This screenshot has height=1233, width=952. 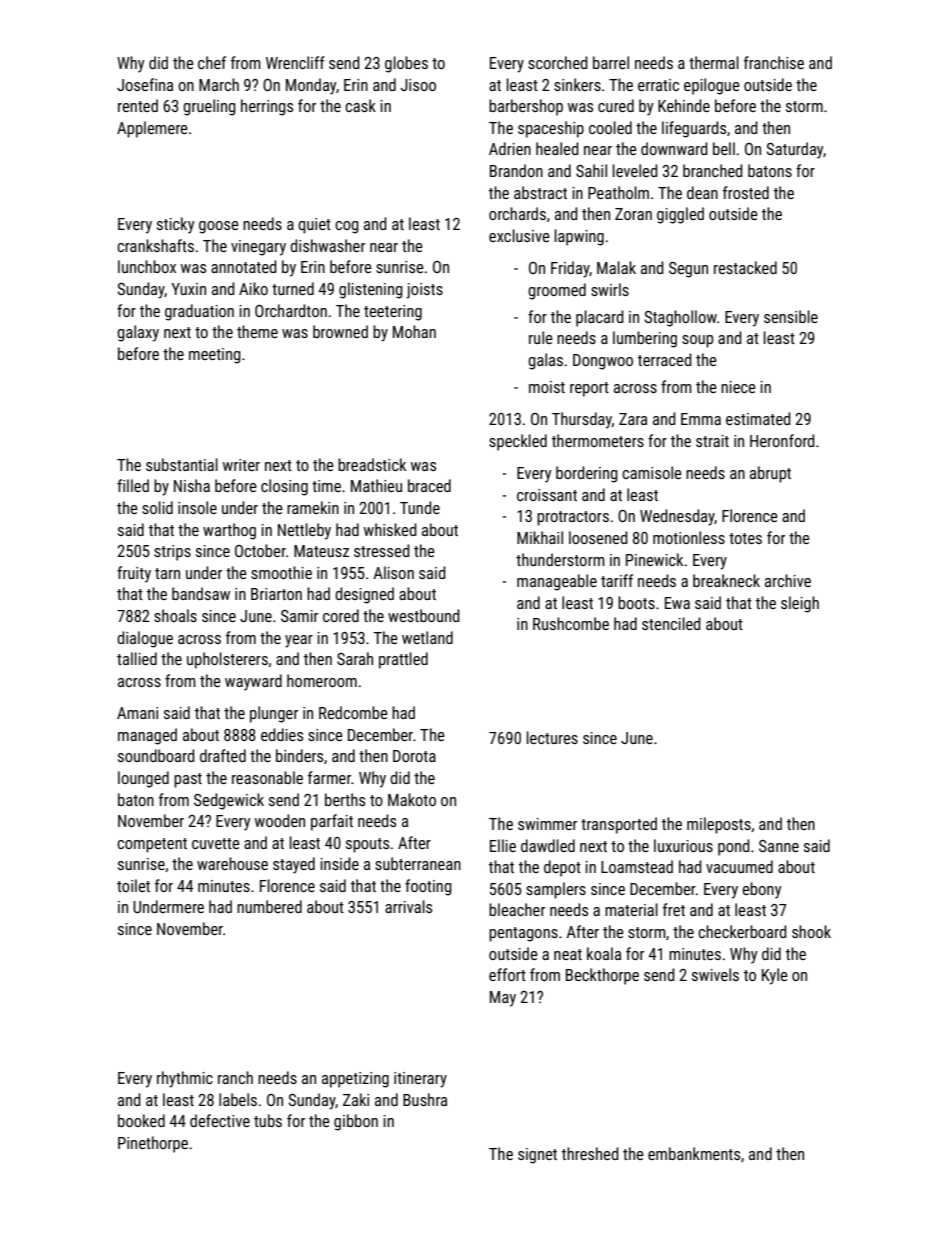 I want to click on globes, so click(x=406, y=64).
